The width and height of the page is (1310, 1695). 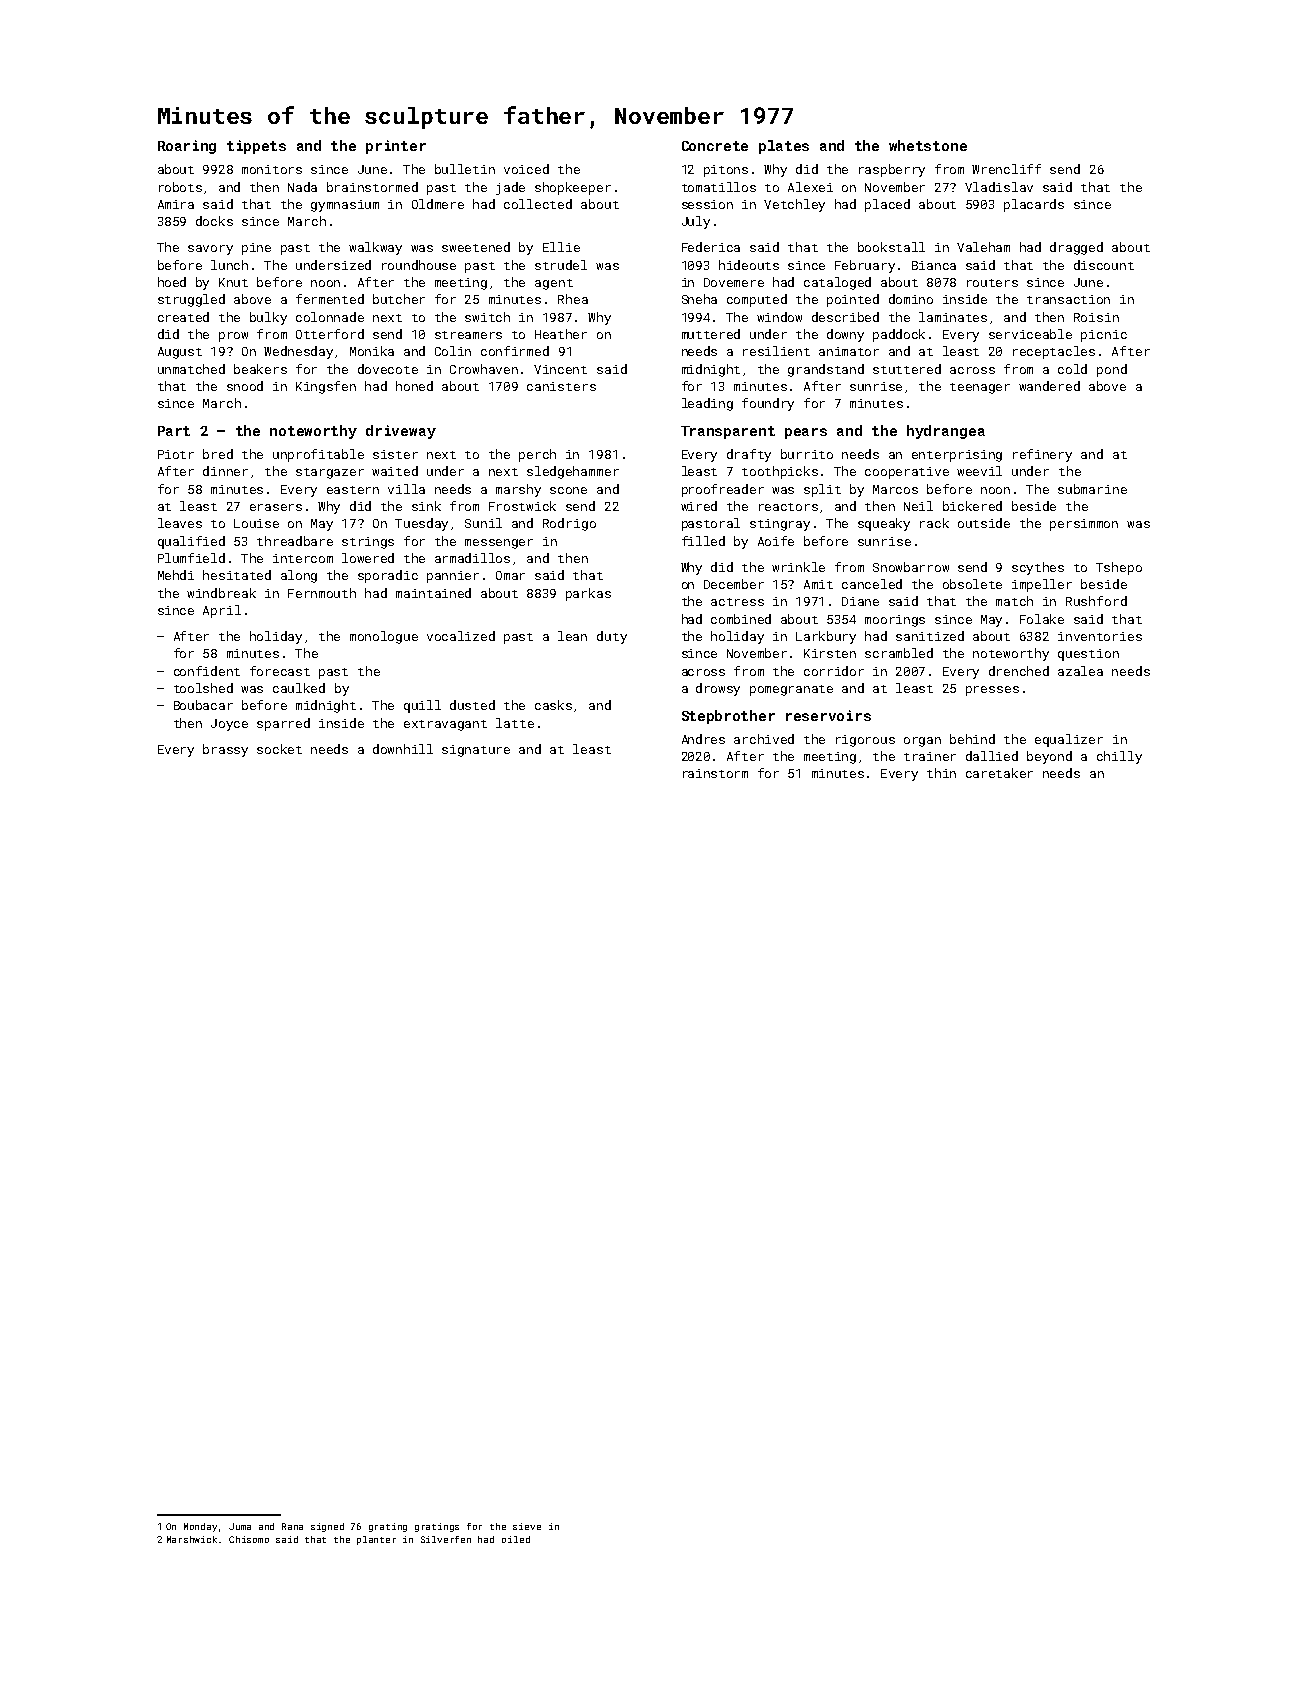 What do you see at coordinates (396, 147) in the page?
I see `printer` at bounding box center [396, 147].
